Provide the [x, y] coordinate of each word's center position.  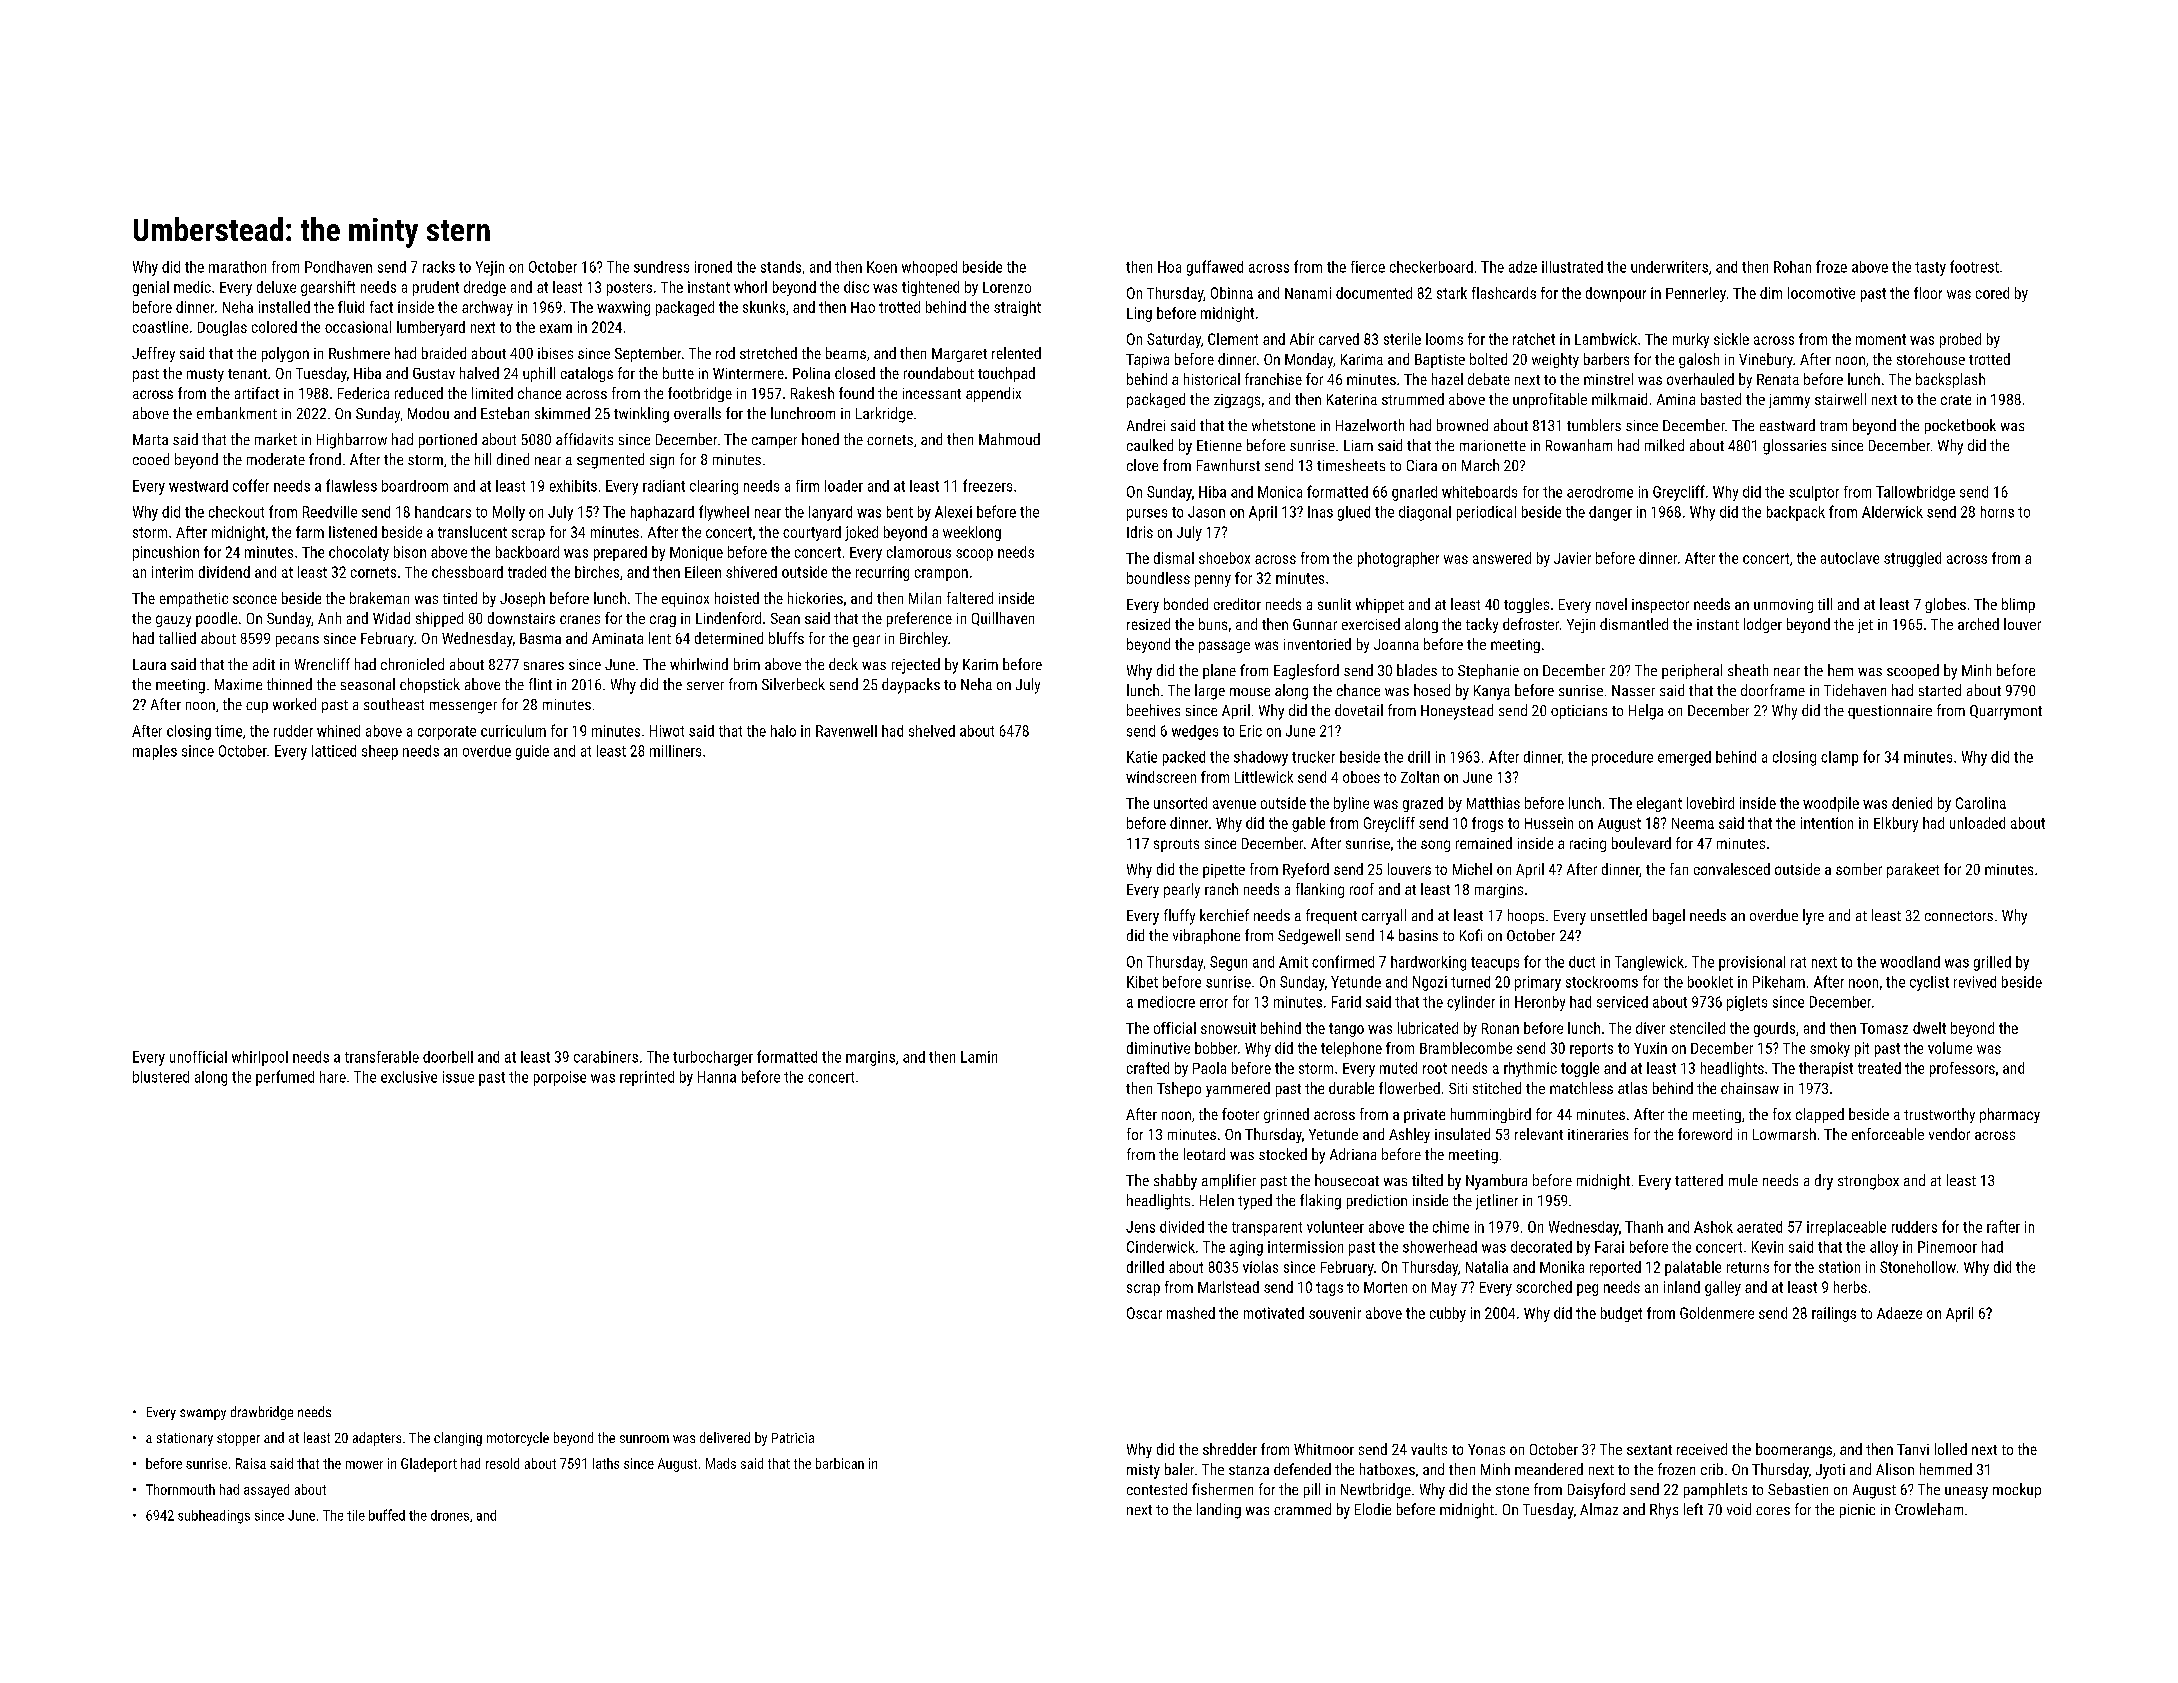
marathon [237, 267]
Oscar [1144, 1313]
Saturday [1174, 340]
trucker [1313, 757]
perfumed [285, 1078]
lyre [1813, 917]
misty [1143, 1471]
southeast [394, 704]
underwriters [1669, 267]
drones [450, 1515]
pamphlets [1715, 1490]
